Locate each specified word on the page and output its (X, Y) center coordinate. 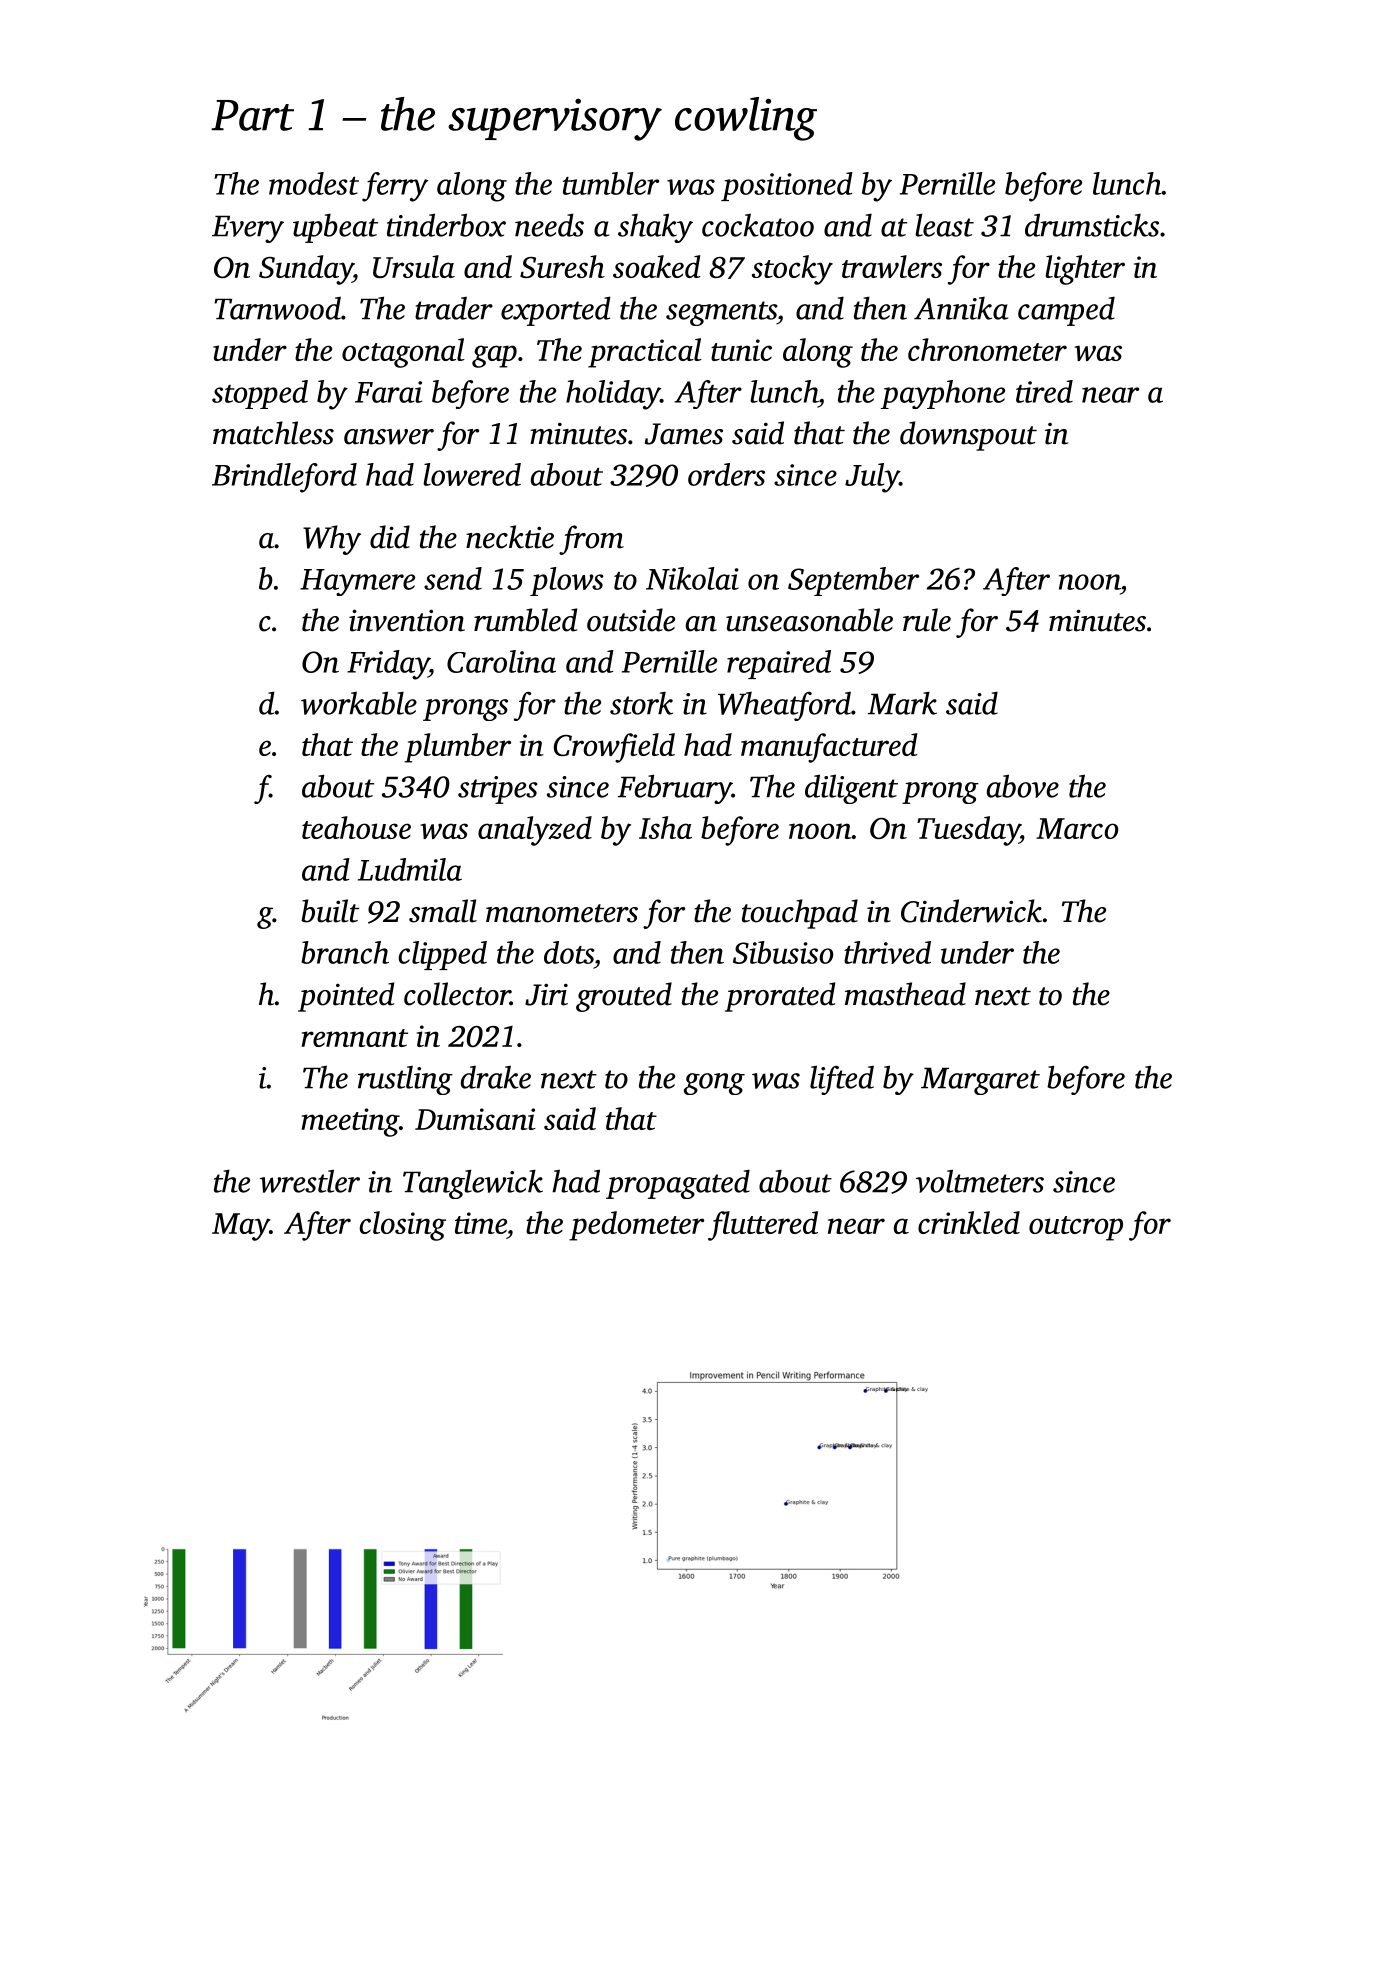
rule (927, 620)
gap (494, 356)
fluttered (763, 1226)
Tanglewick (473, 1184)
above (1023, 786)
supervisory (555, 120)
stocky (792, 270)
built (330, 911)
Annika (961, 308)
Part (252, 115)
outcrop (1076, 1228)
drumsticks (1092, 225)
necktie (510, 537)
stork (641, 703)
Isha (665, 827)
